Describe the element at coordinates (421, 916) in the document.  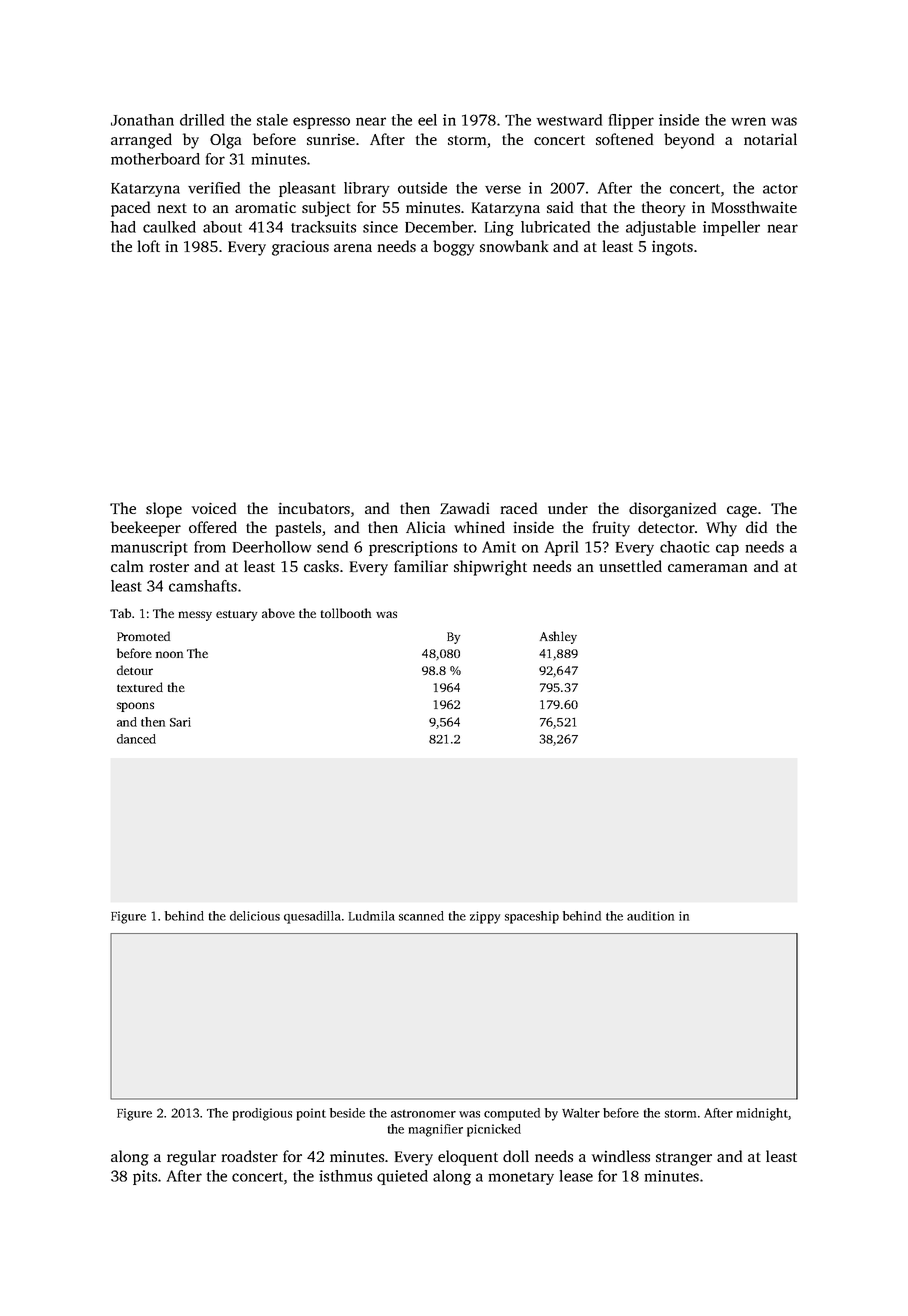
I see `scanned` at that location.
